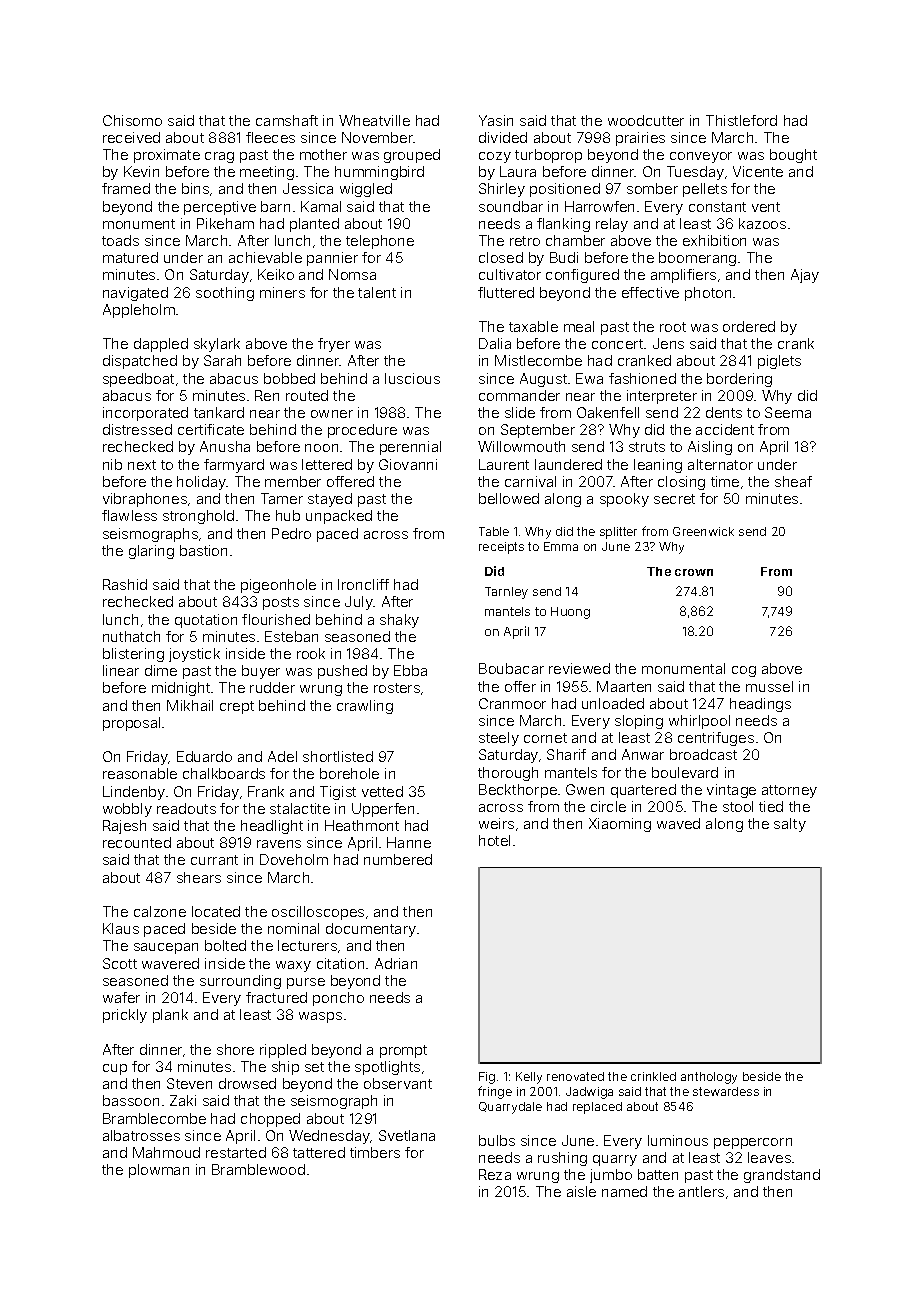 The height and width of the screenshot is (1314, 924). Describe the element at coordinates (261, 672) in the screenshot. I see `buyer` at that location.
